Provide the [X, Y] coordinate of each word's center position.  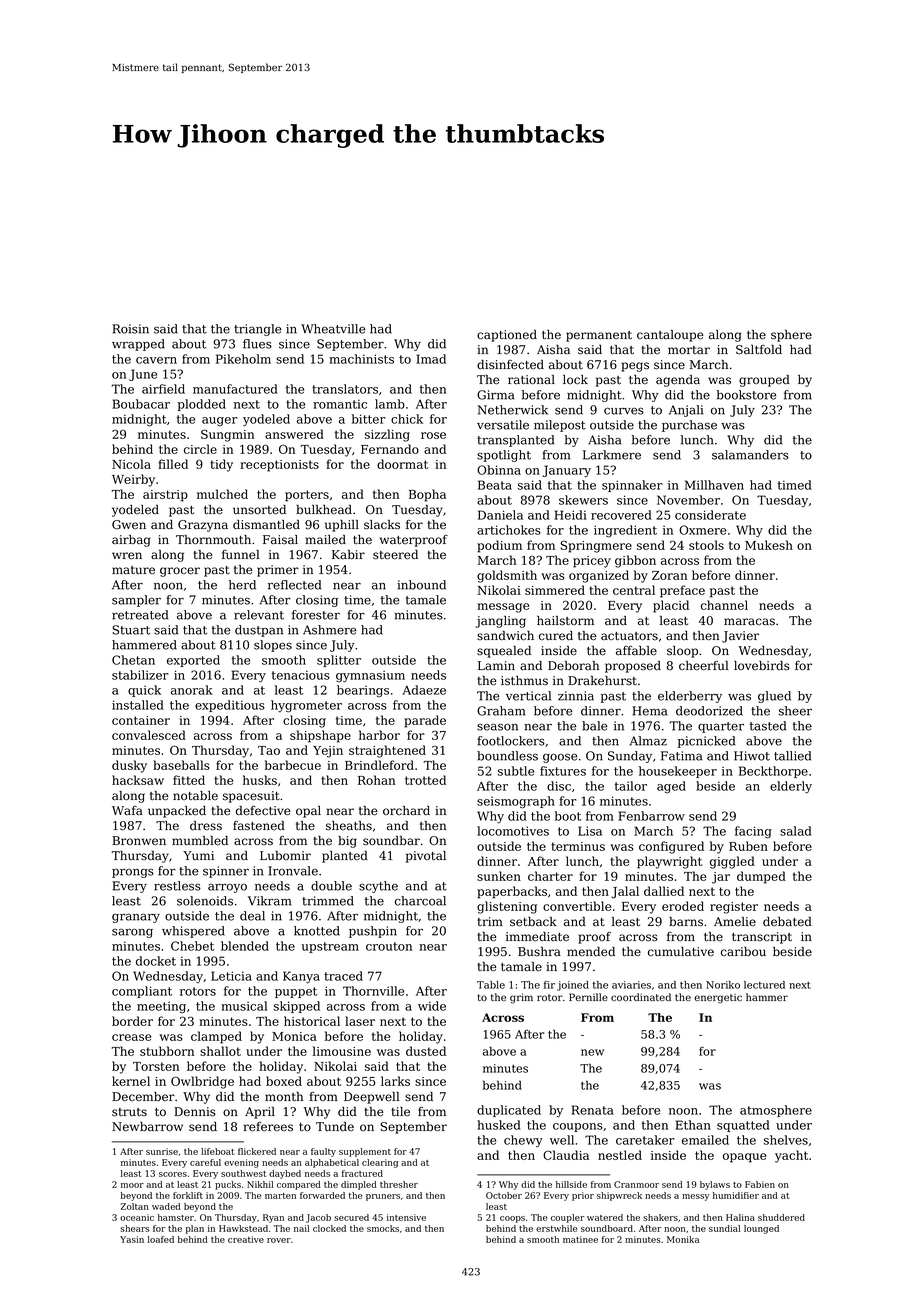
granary [136, 918]
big [347, 842]
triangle [257, 330]
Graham [501, 711]
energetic [718, 999]
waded [166, 1206]
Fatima [681, 756]
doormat [402, 464]
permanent [599, 336]
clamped [216, 1037]
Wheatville [333, 329]
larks [395, 1081]
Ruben [748, 846]
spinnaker [632, 486]
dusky [129, 766]
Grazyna [203, 526]
